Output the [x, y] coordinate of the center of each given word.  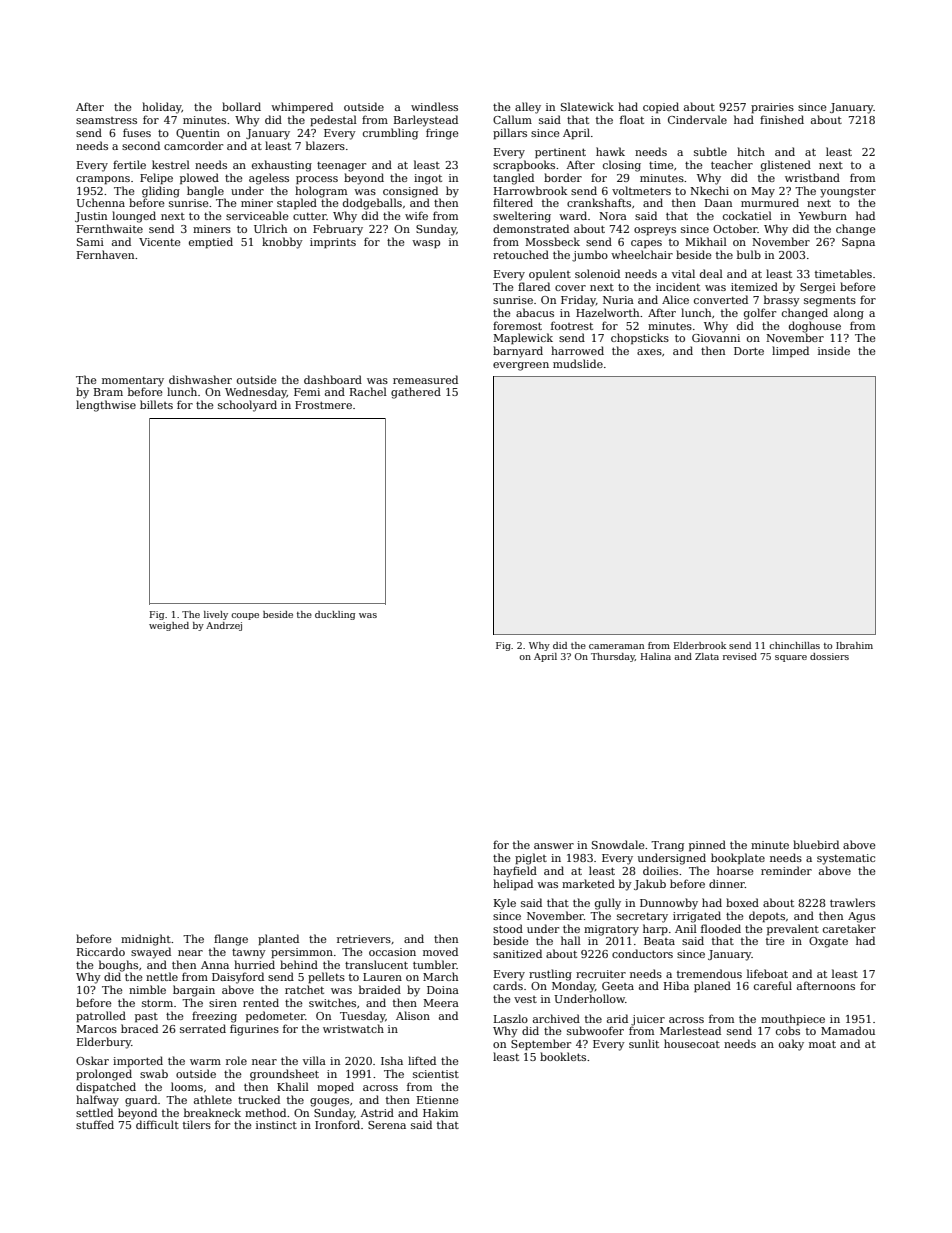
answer [554, 846]
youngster [848, 192]
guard [141, 1101]
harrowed [577, 350]
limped [790, 351]
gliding [161, 192]
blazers [325, 145]
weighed [169, 626]
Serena [387, 1125]
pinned [707, 845]
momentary [133, 381]
